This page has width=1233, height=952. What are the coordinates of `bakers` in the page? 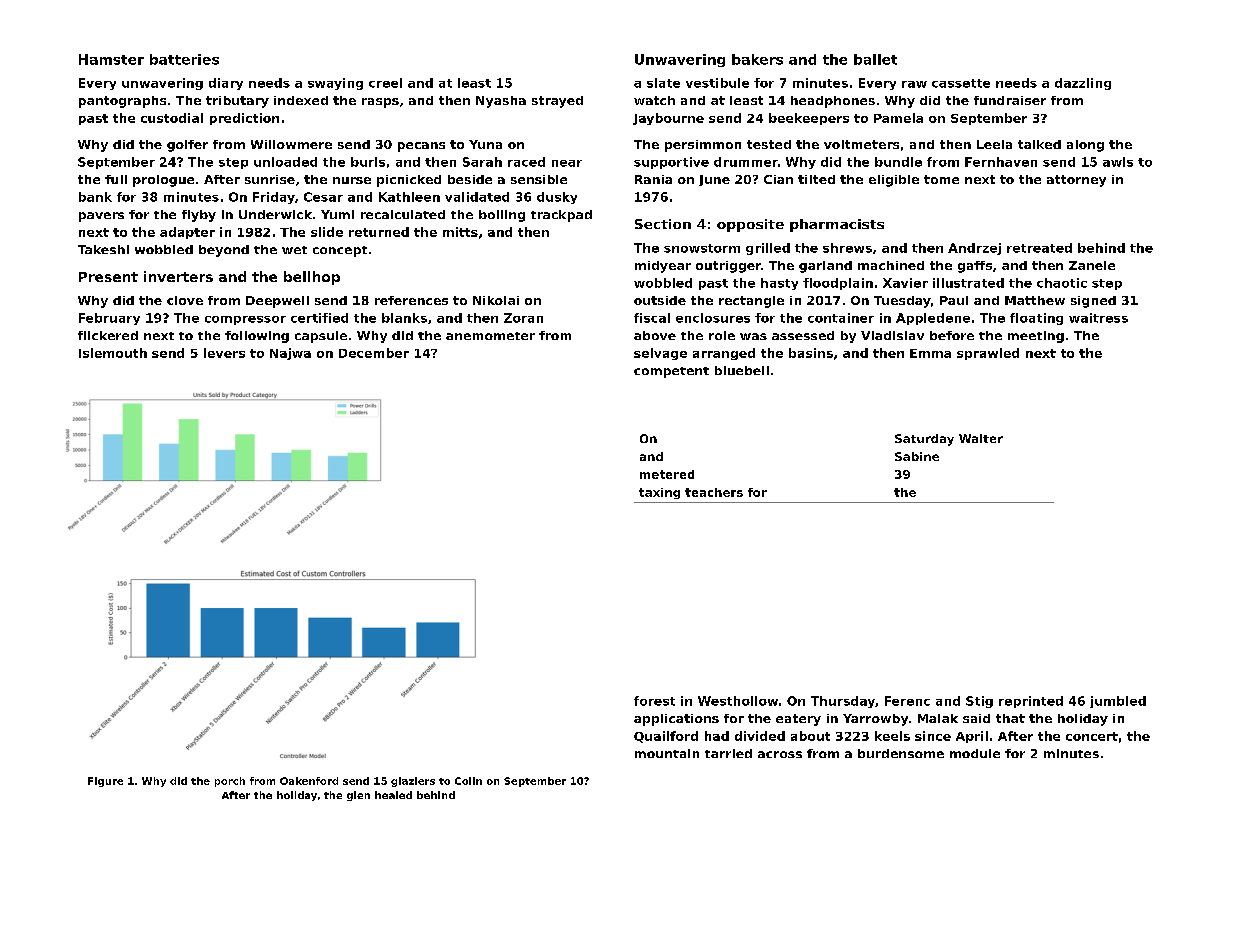 It's located at (757, 59).
